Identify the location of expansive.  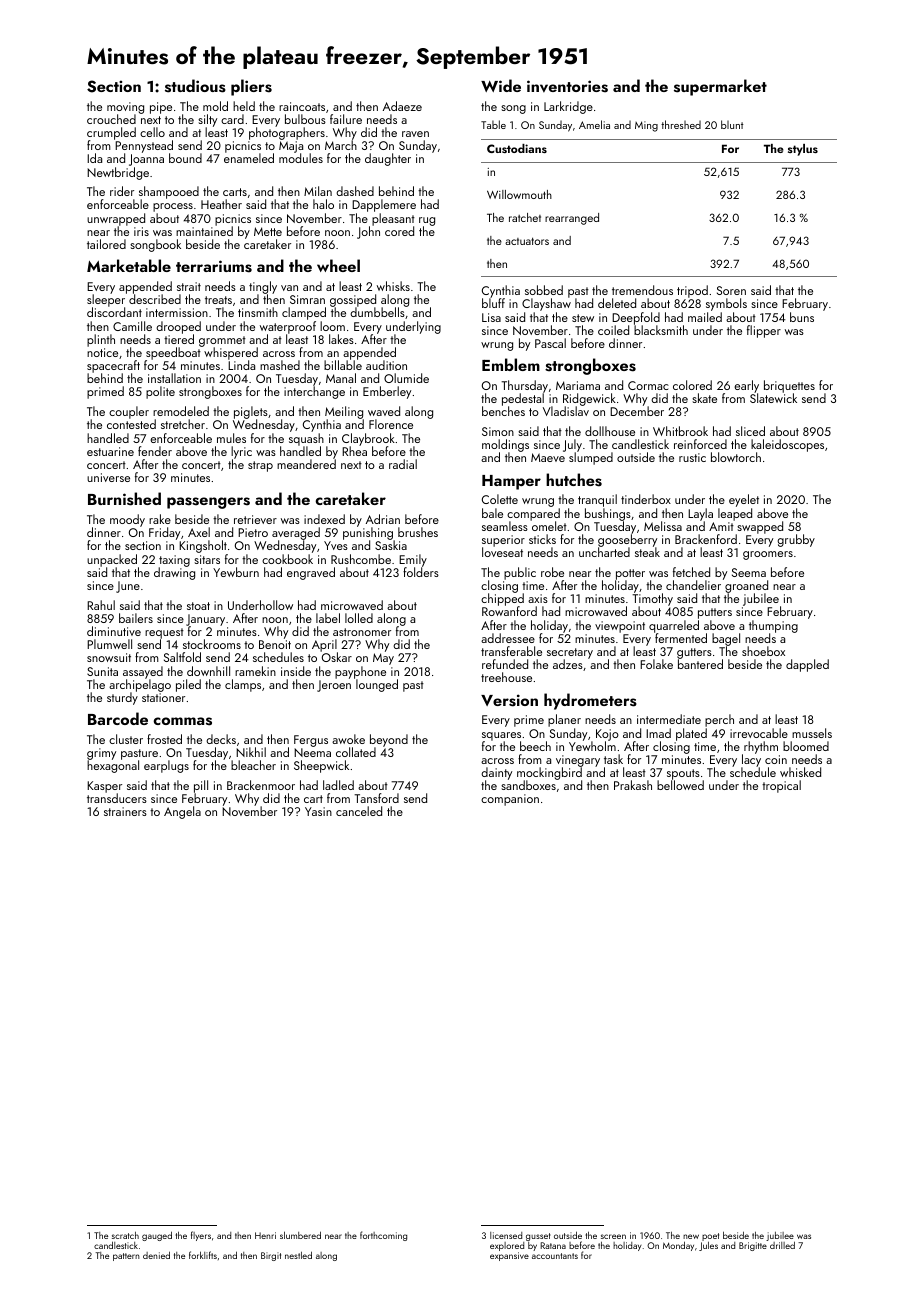
(509, 1256).
